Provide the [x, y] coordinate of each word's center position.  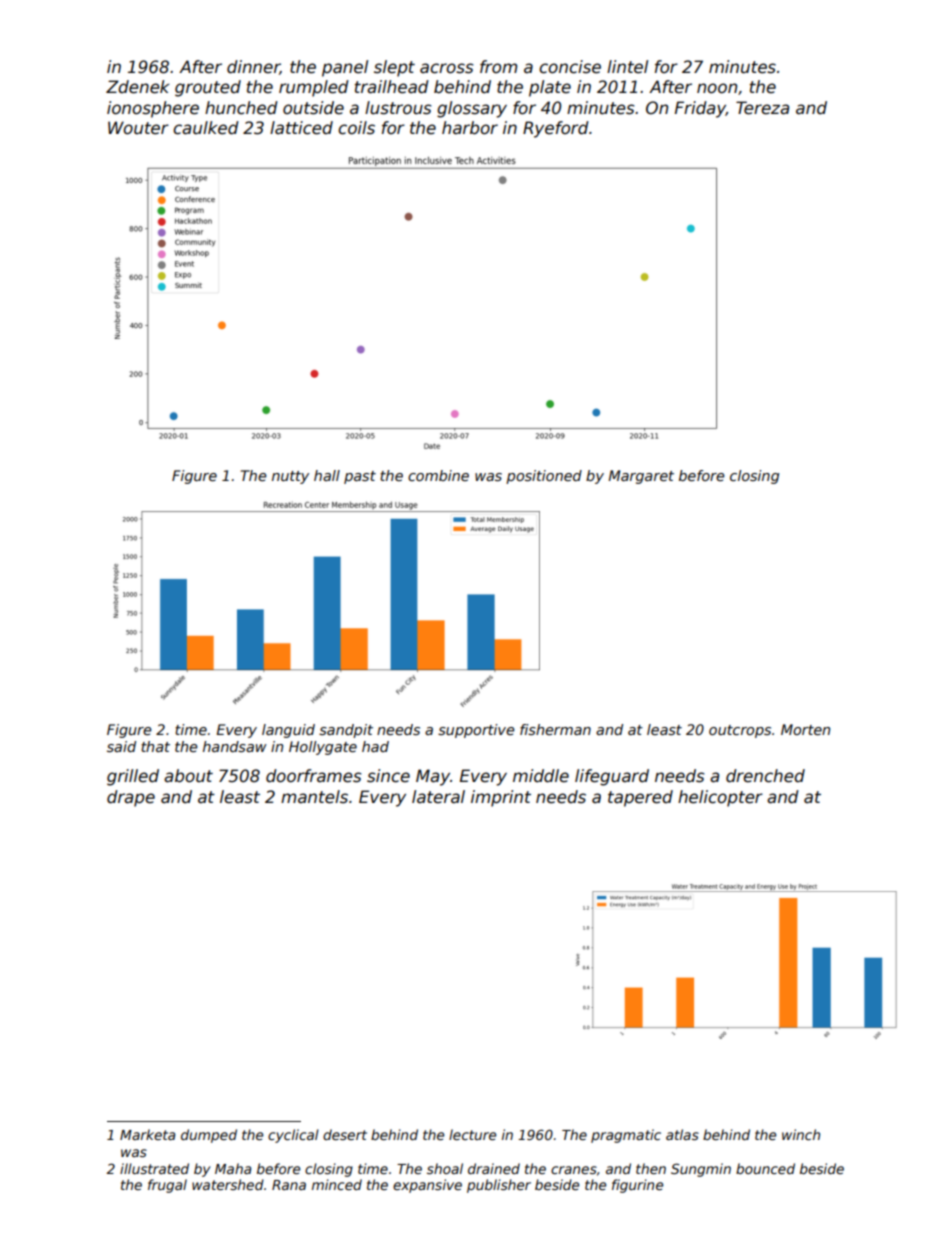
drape [131, 798]
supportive [476, 731]
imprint [501, 798]
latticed [301, 128]
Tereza [762, 108]
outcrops [740, 731]
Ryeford [556, 129]
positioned [544, 477]
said [121, 746]
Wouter [138, 128]
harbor [470, 128]
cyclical [293, 1136]
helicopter [720, 798]
